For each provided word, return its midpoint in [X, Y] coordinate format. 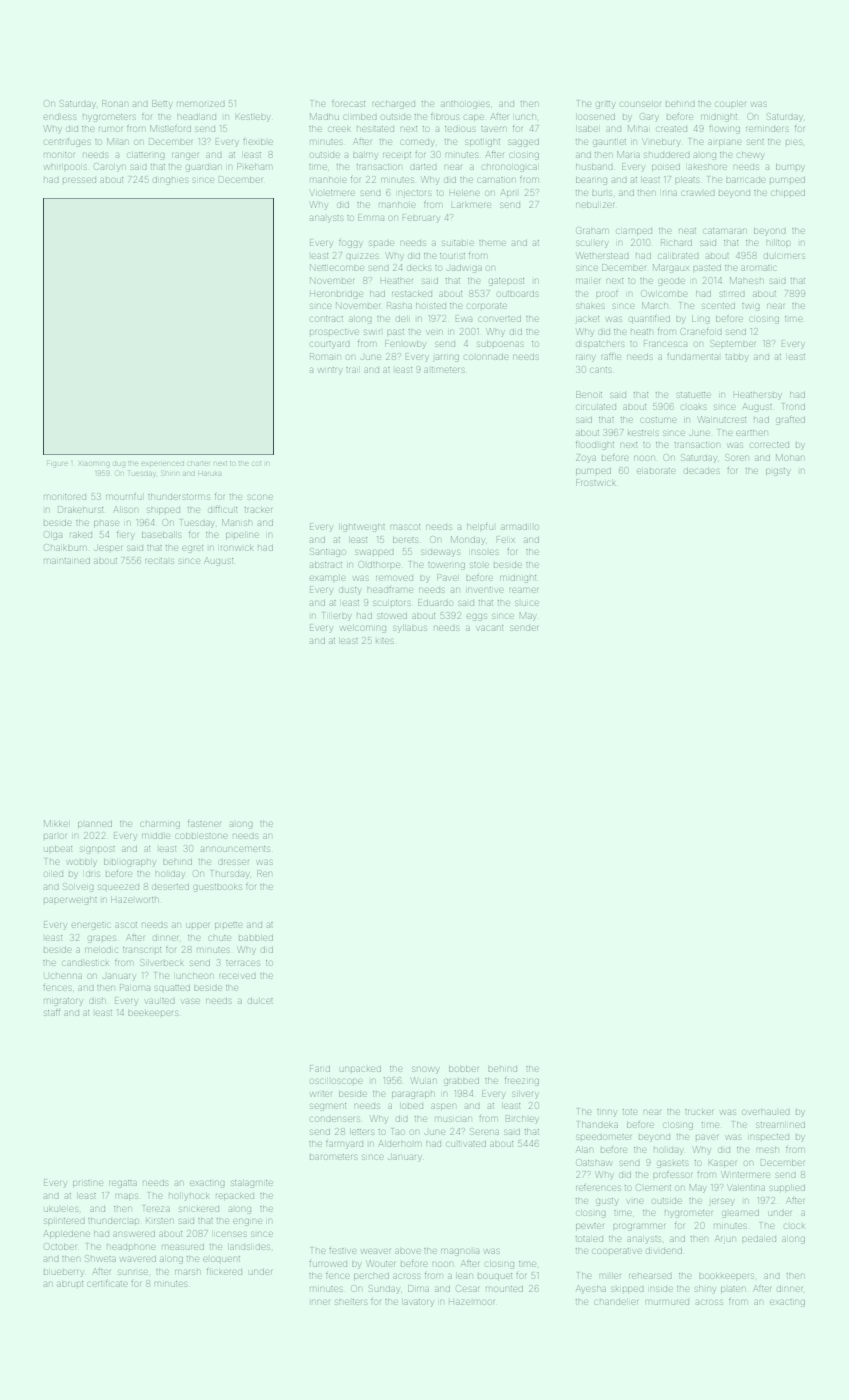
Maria [628, 154]
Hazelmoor [471, 1302]
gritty [605, 105]
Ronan [114, 103]
